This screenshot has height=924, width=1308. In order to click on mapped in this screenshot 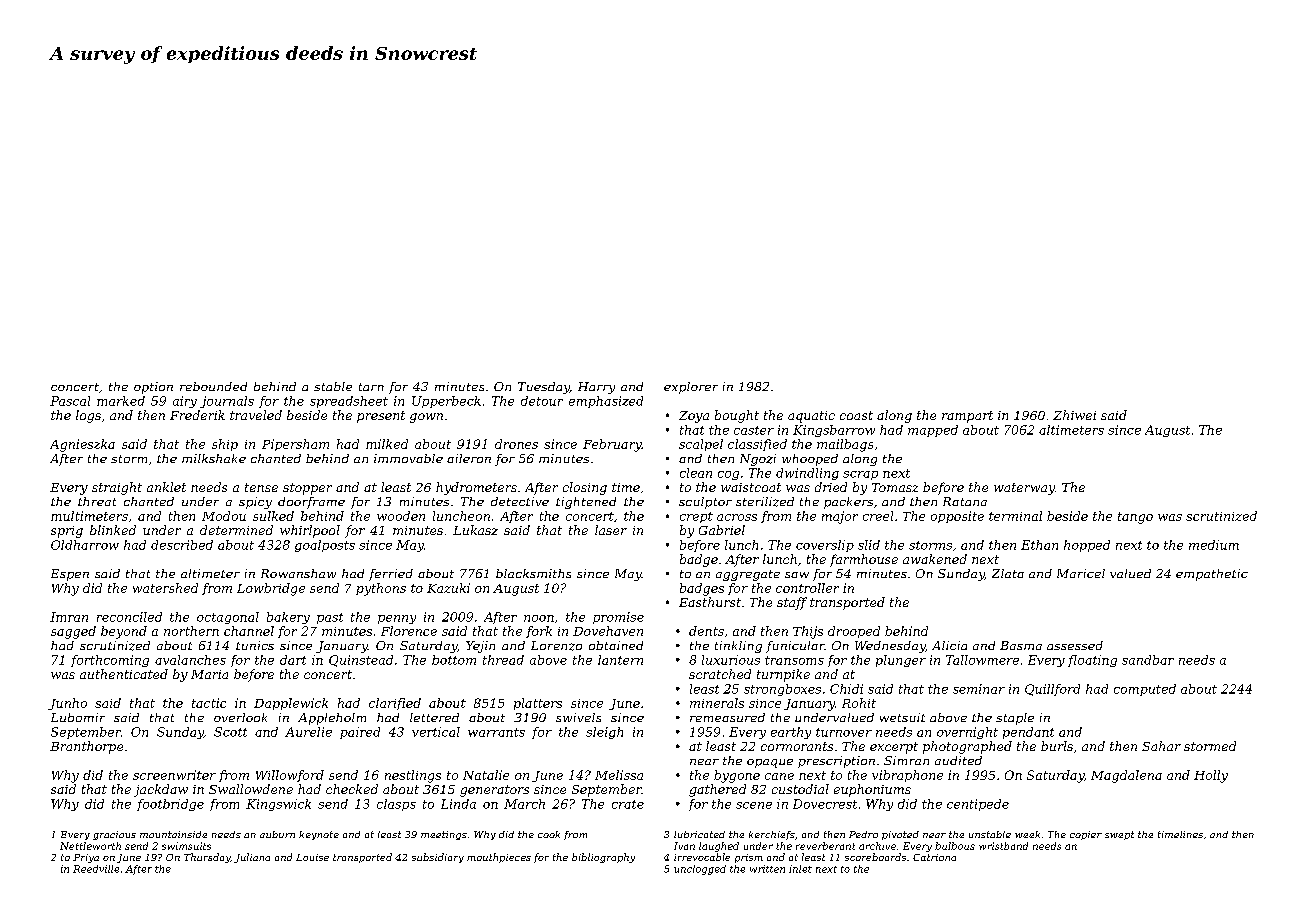, I will do `click(933, 431)`.
